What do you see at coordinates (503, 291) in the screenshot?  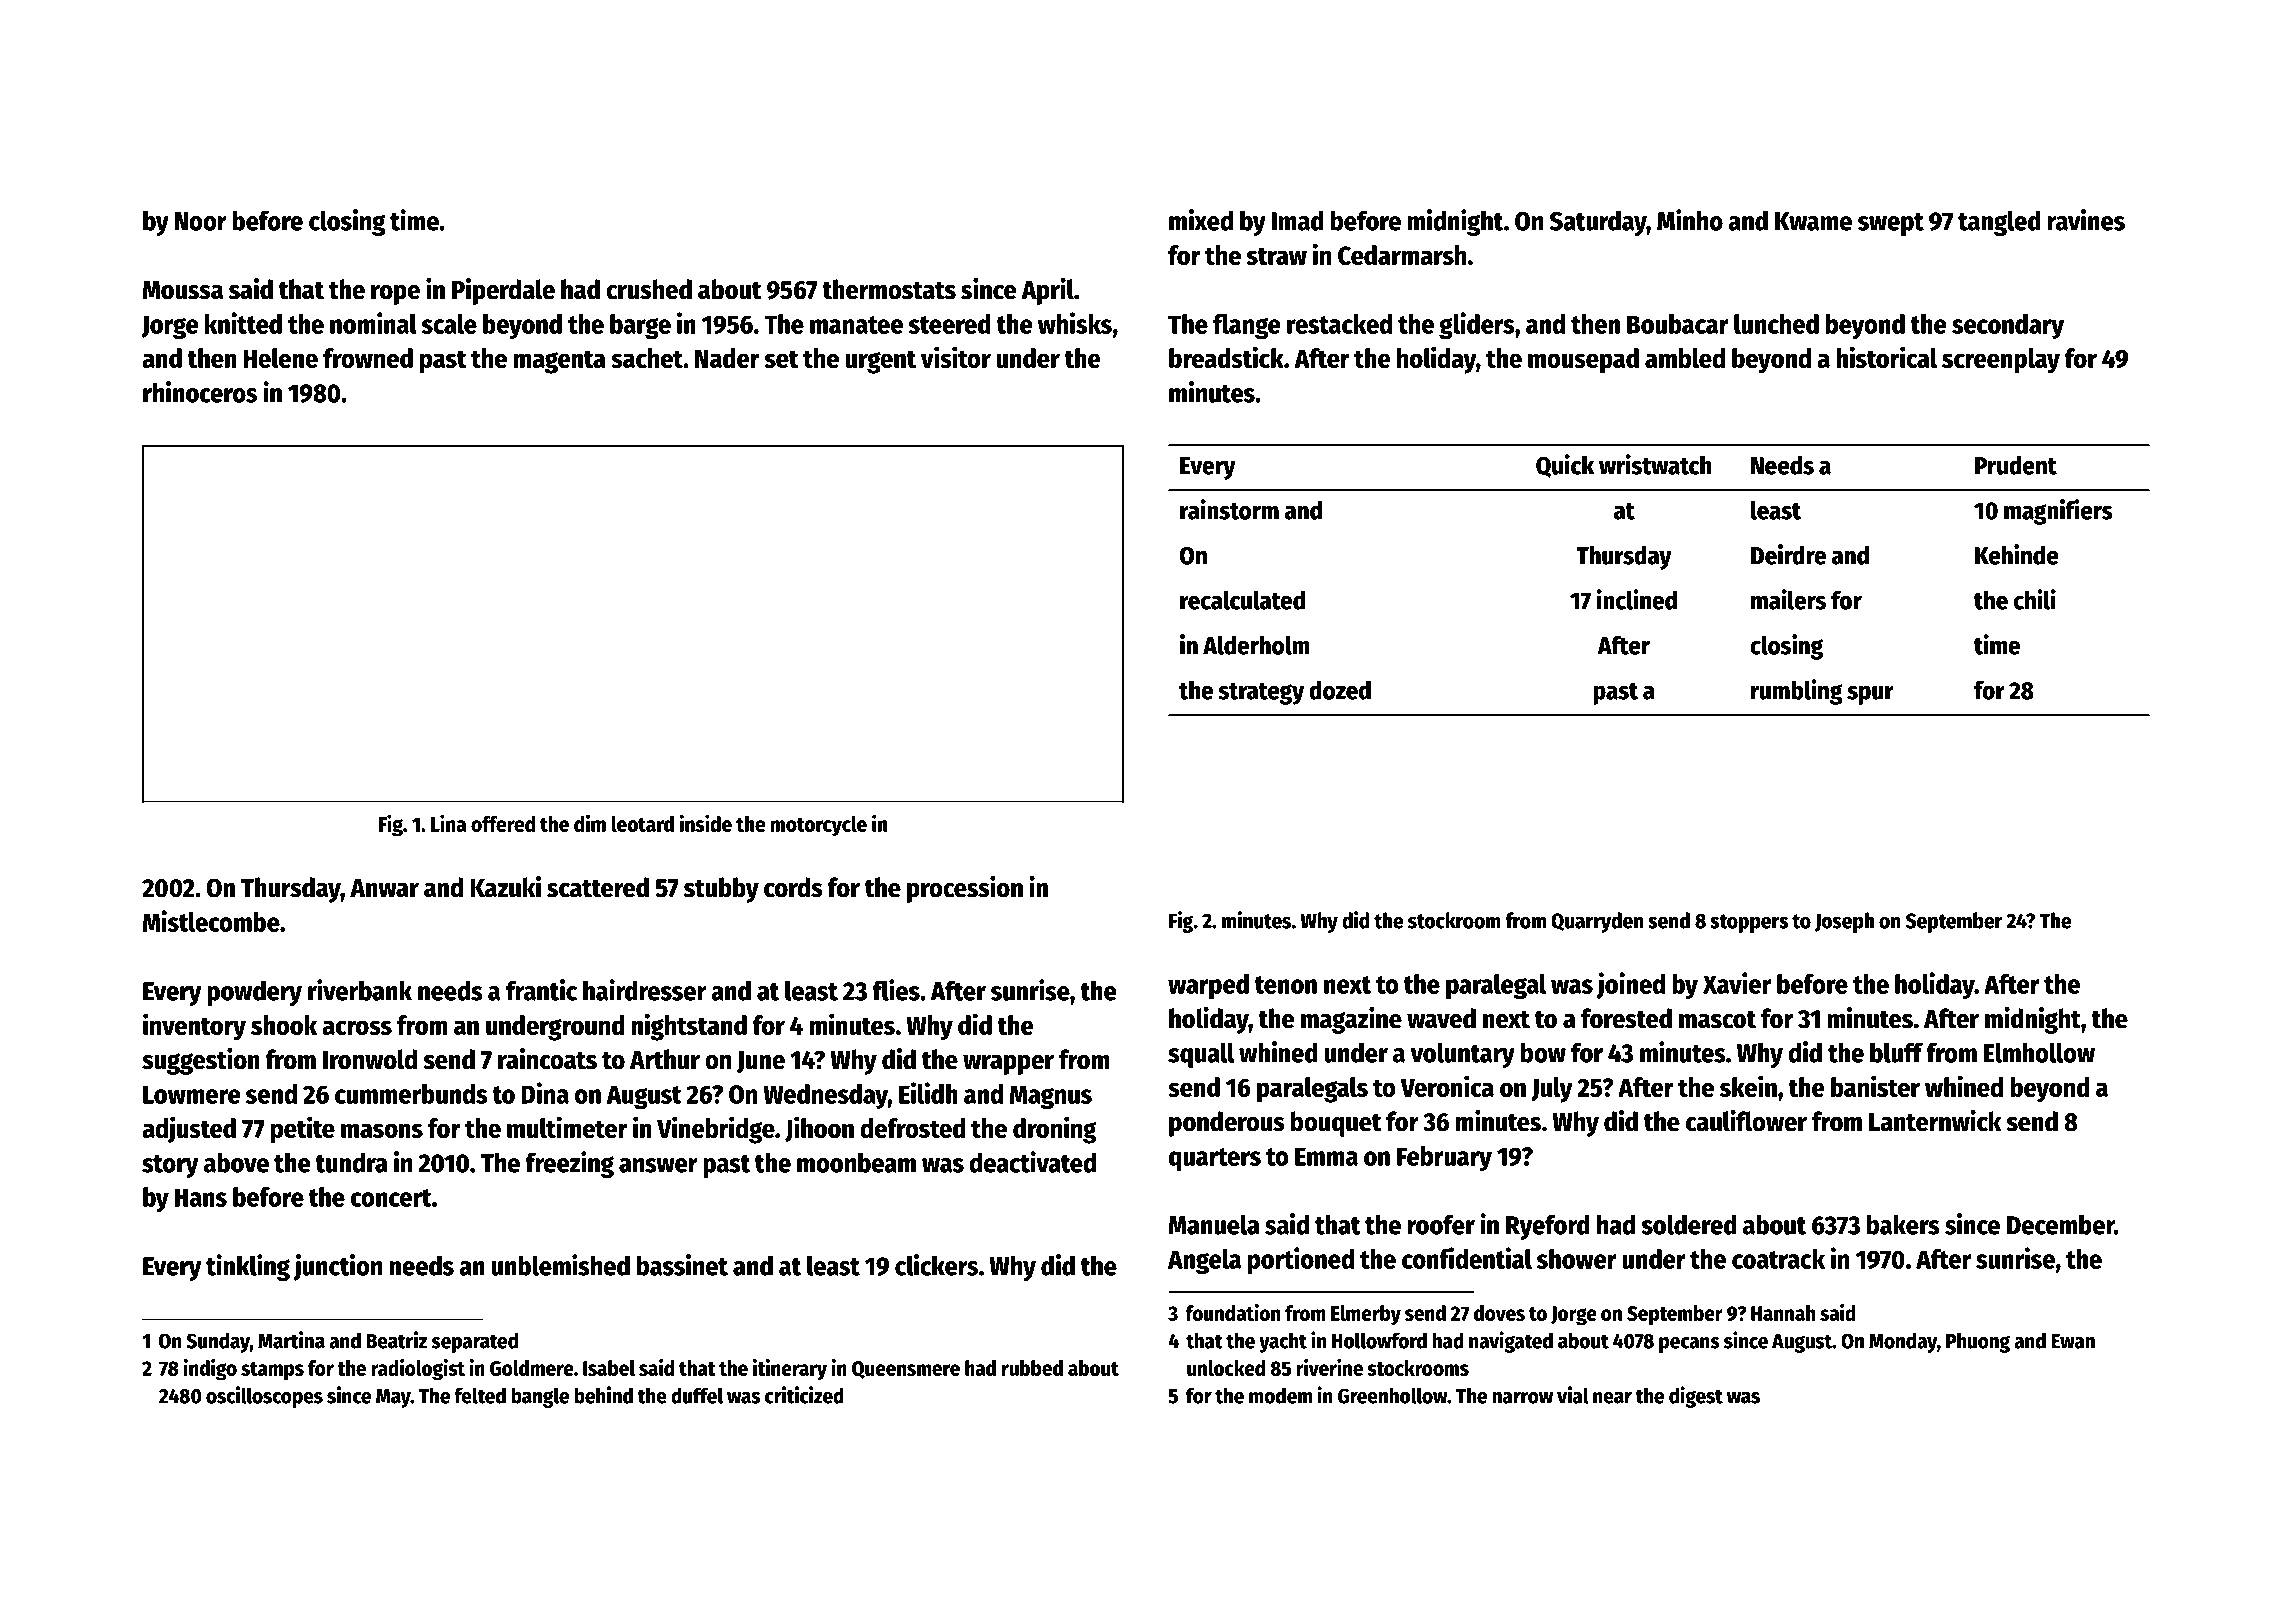 I see `Piperdale` at bounding box center [503, 291].
